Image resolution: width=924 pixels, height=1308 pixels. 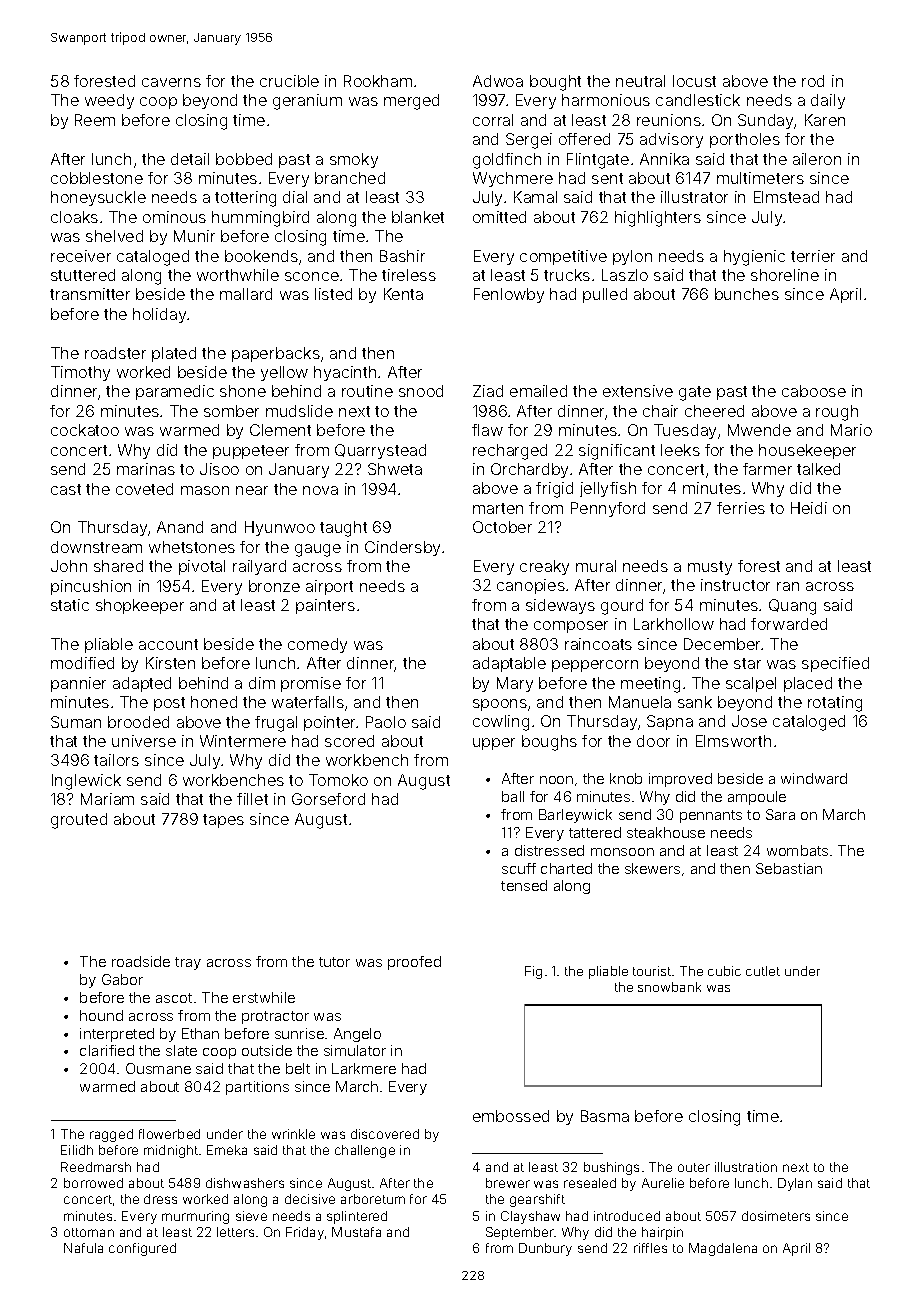 I want to click on locust, so click(x=694, y=81).
